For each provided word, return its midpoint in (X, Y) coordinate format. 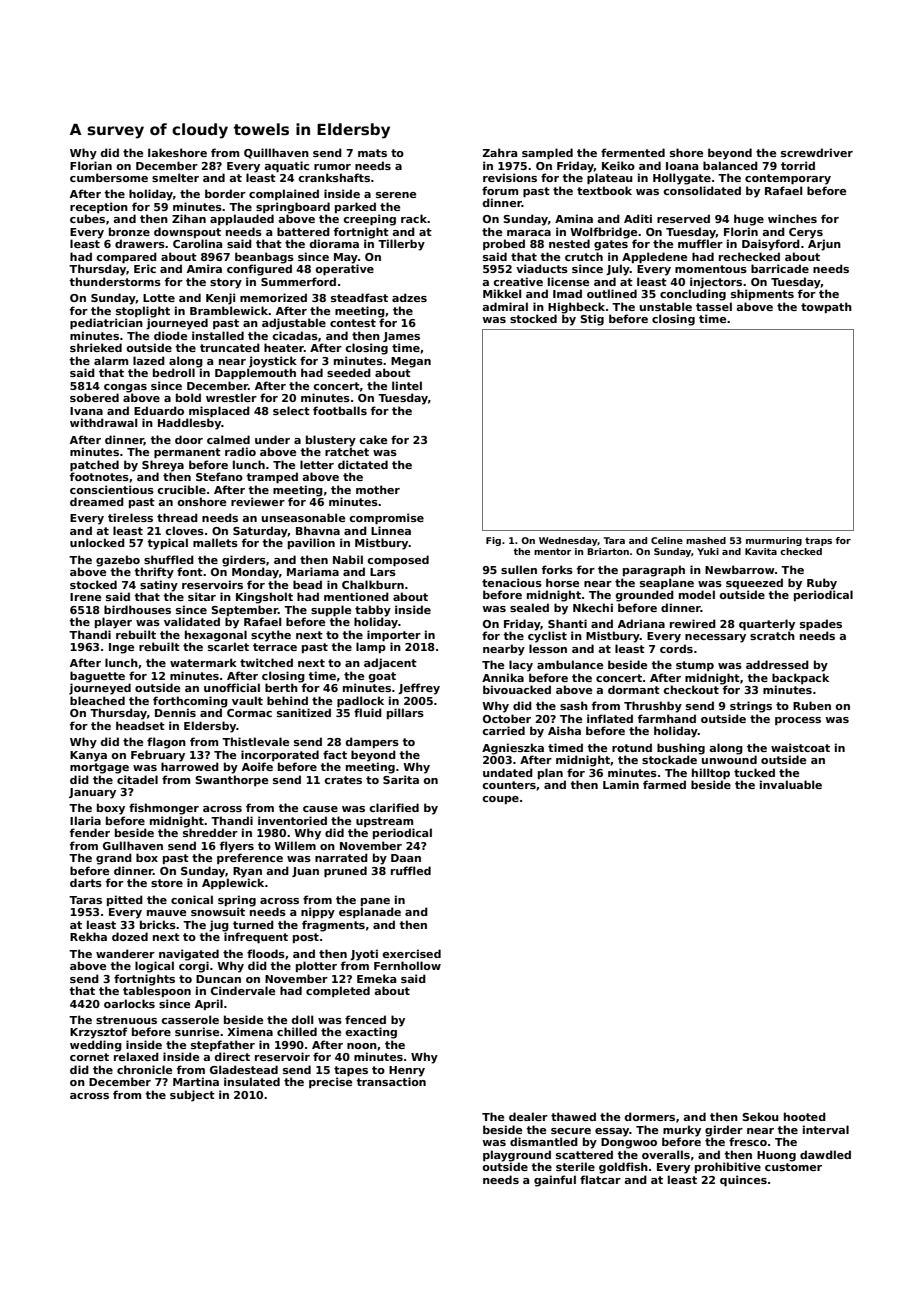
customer (793, 1167)
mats (372, 153)
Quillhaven (276, 153)
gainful (555, 1181)
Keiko (618, 165)
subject (192, 1096)
